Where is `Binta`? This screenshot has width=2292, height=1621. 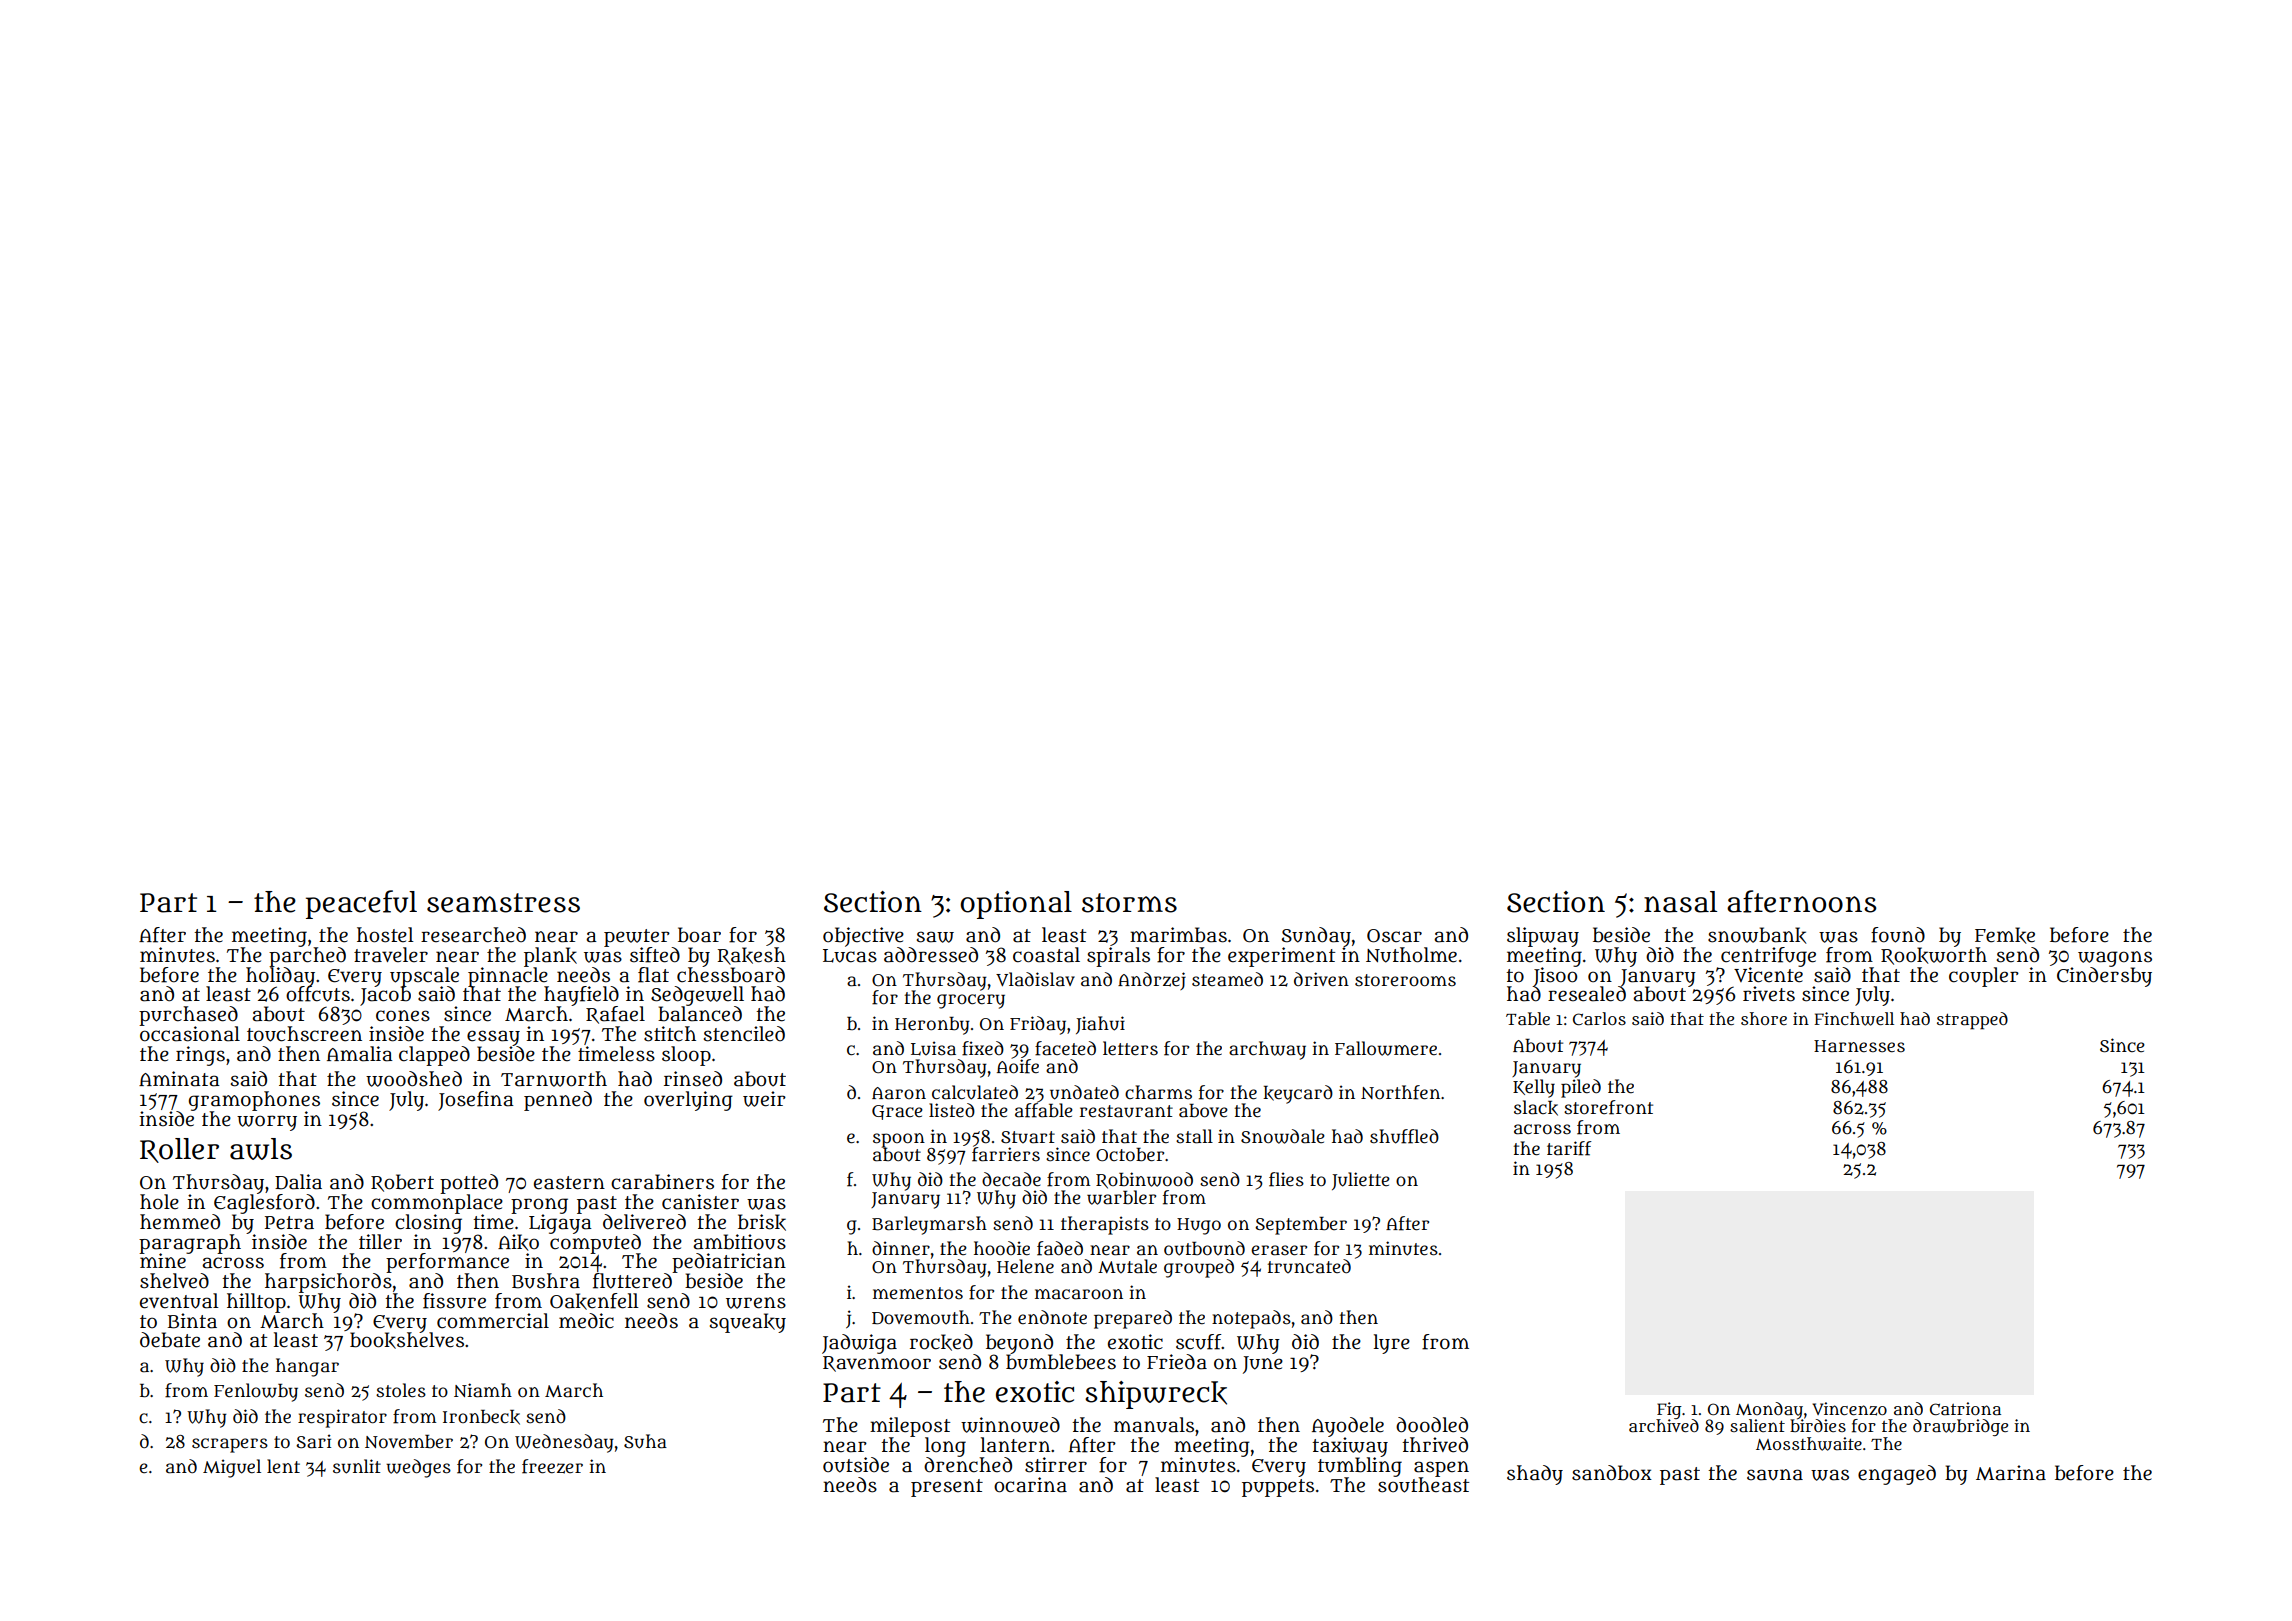
Binta is located at coordinates (192, 1321).
